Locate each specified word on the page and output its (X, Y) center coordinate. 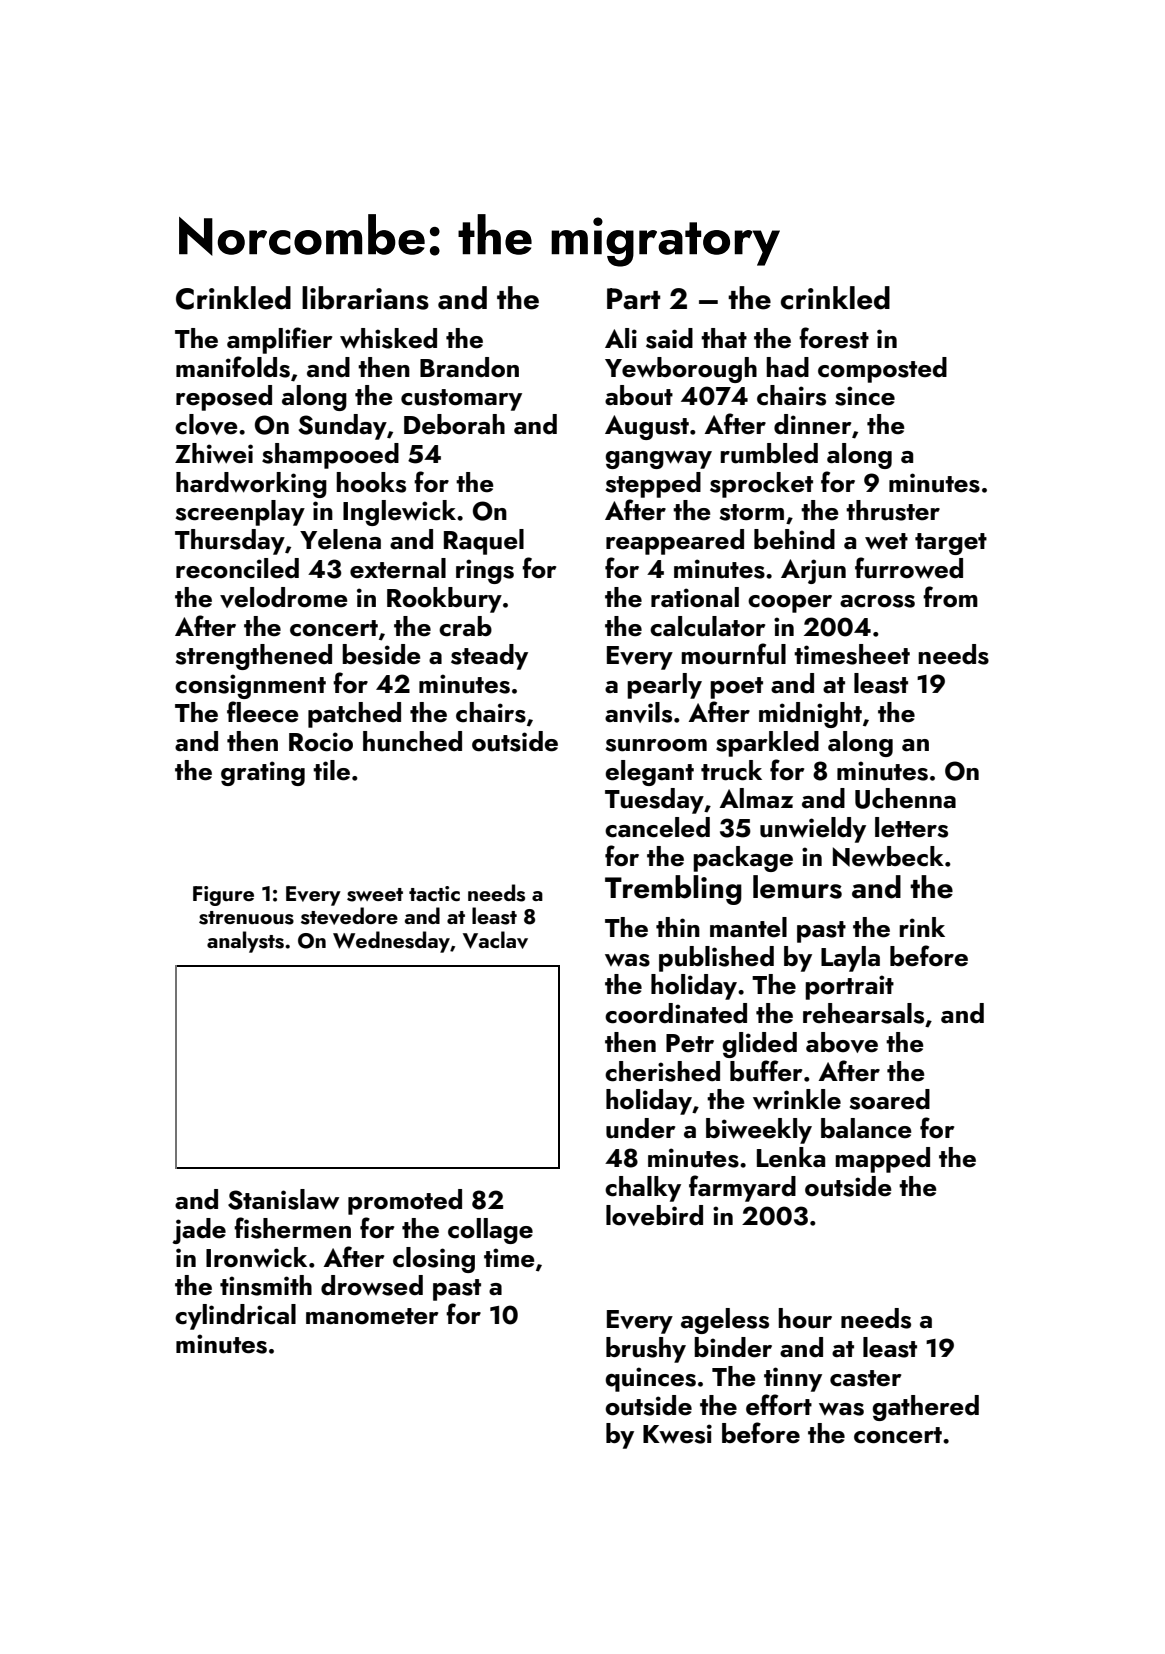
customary (461, 400)
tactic (434, 893)
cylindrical (235, 1317)
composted (882, 370)
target (951, 544)
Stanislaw (283, 1199)
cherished (662, 1071)
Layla (850, 959)
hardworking (251, 485)
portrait (849, 987)
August (647, 427)
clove (206, 424)
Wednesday (391, 942)
